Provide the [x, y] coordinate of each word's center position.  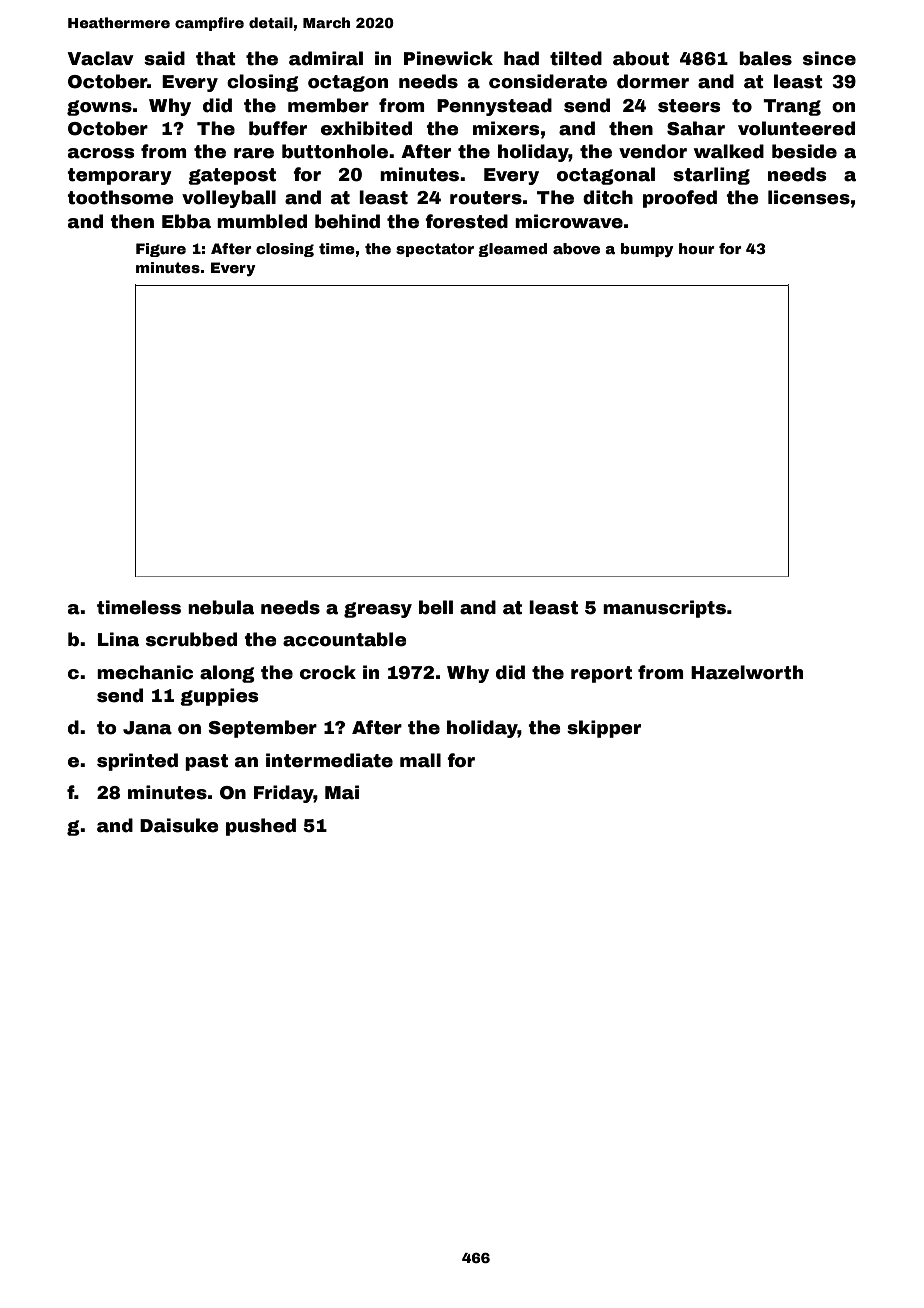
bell [436, 607]
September [262, 729]
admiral [326, 58]
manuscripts [664, 609]
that [216, 58]
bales [765, 58]
